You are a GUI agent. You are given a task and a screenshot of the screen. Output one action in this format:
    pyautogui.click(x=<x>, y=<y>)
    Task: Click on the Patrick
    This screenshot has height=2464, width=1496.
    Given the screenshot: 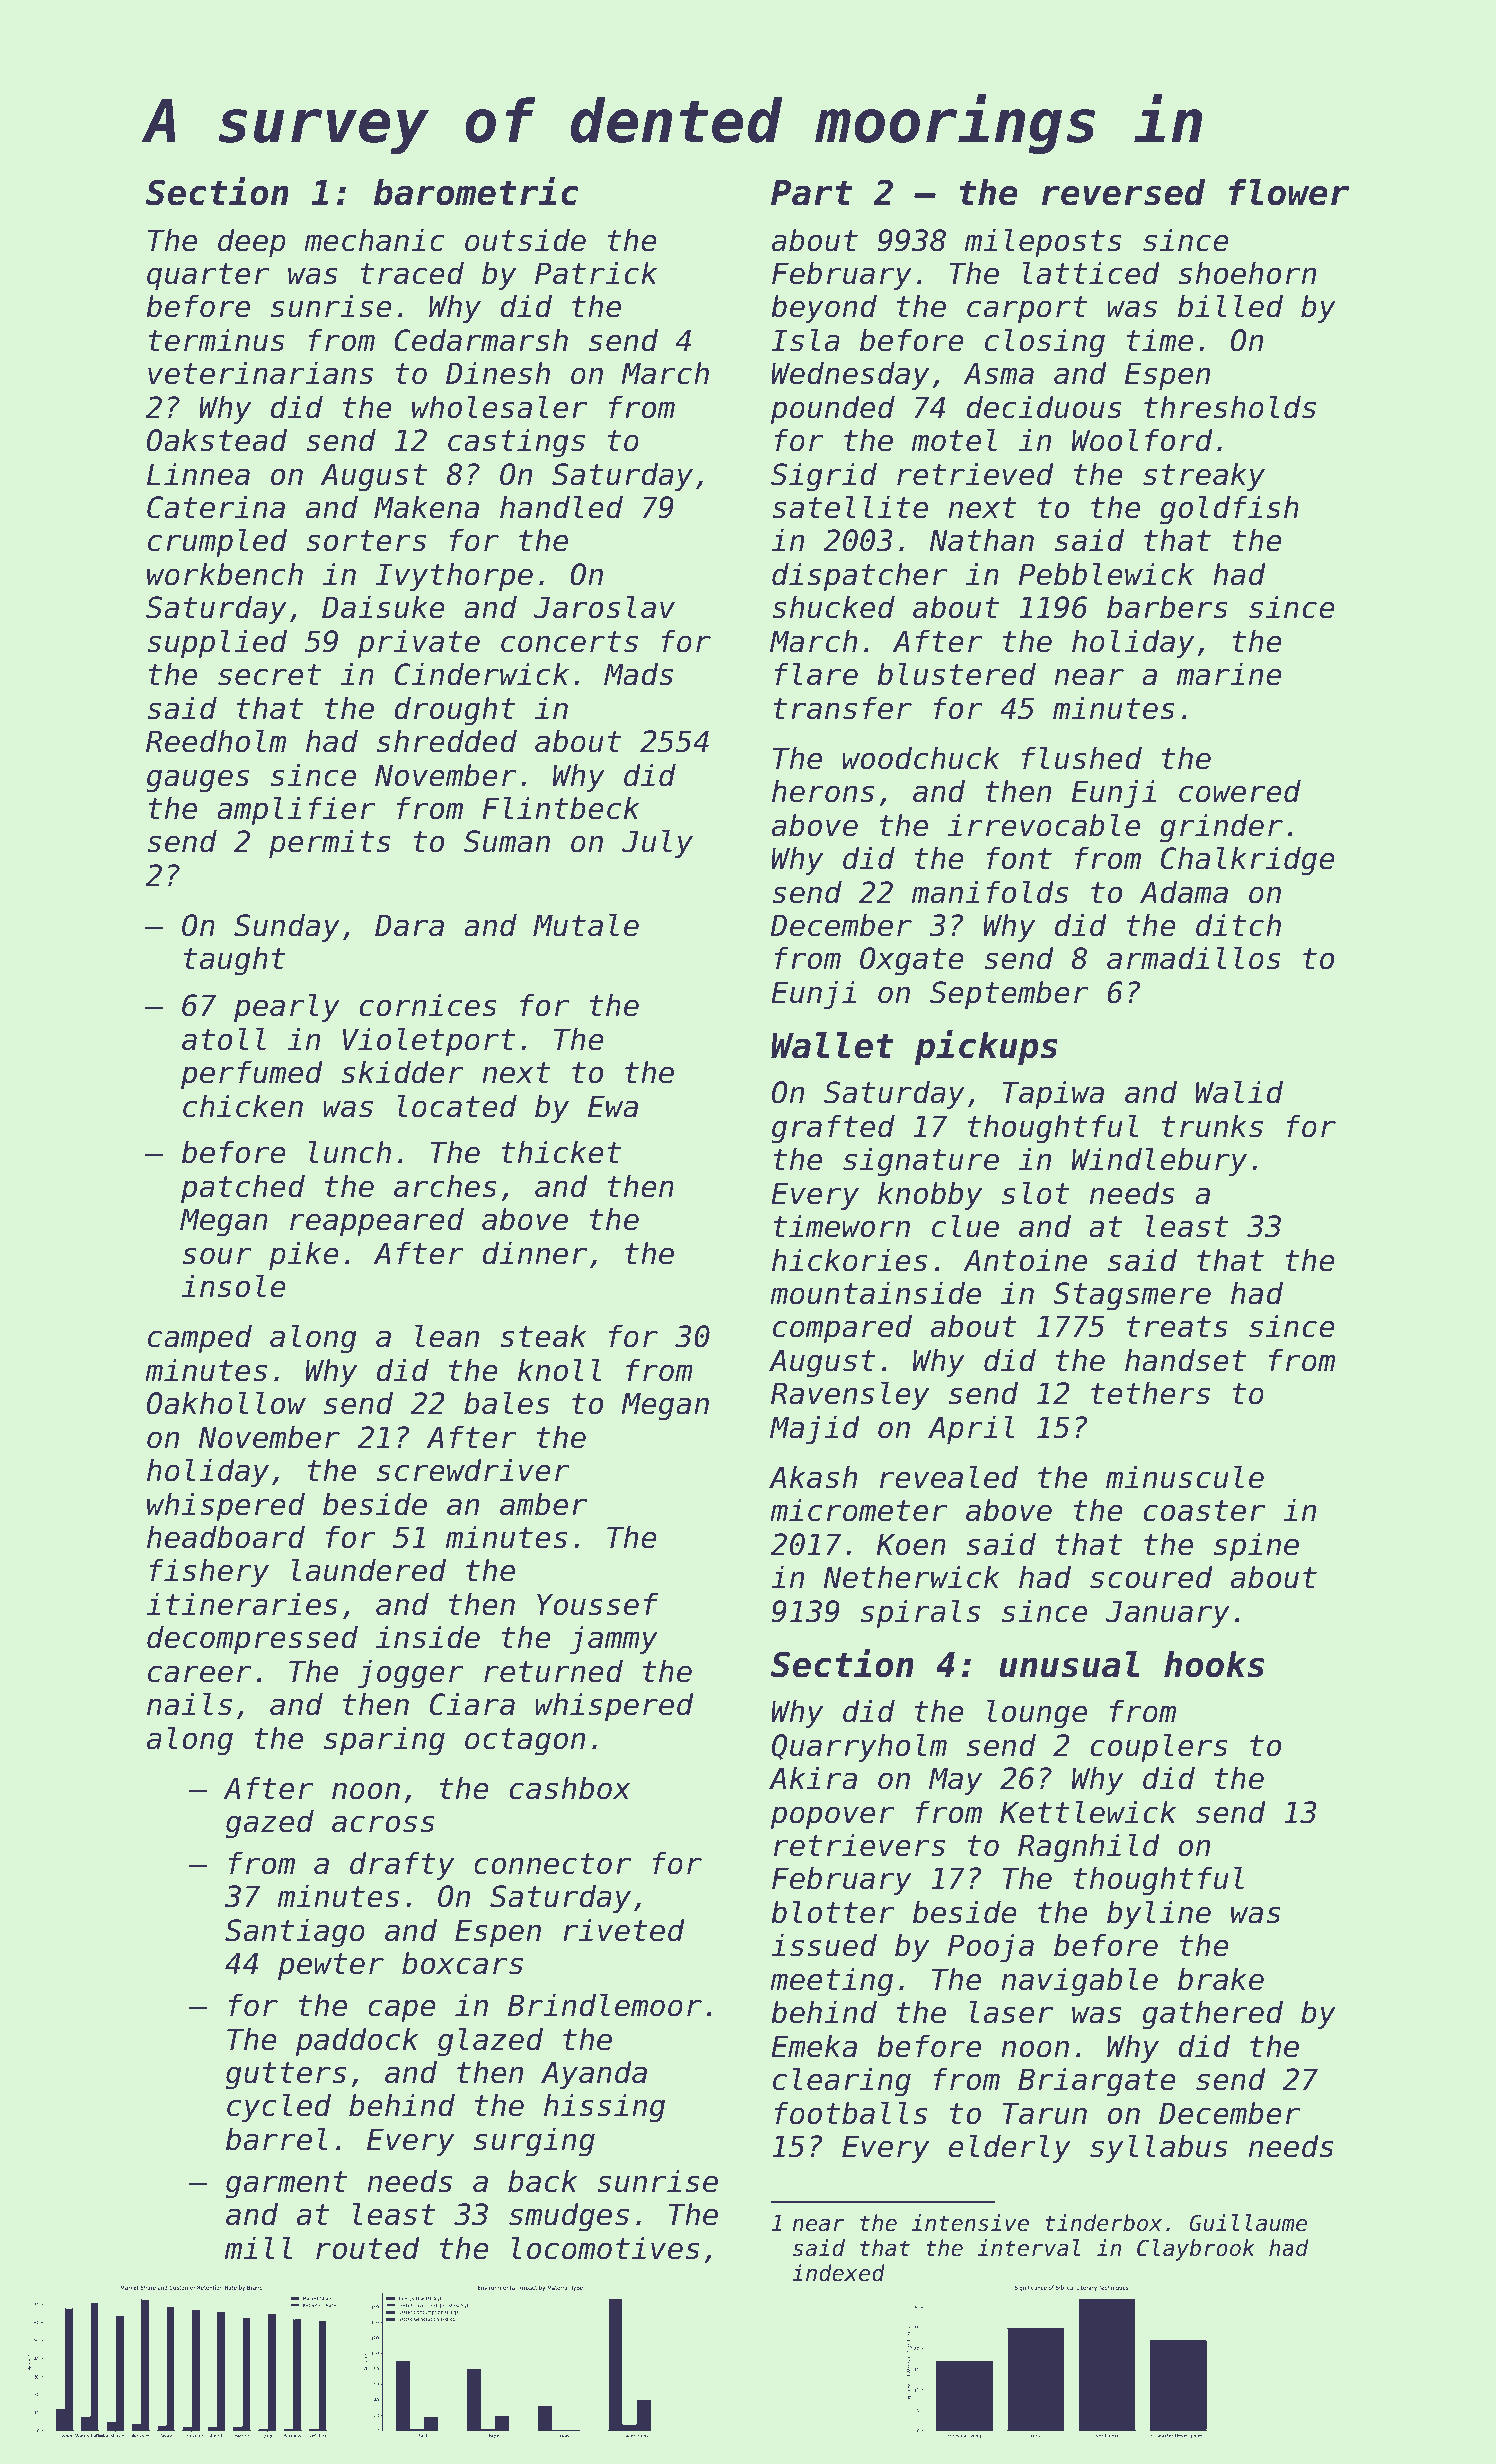 What is the action you would take?
    pyautogui.click(x=596, y=273)
